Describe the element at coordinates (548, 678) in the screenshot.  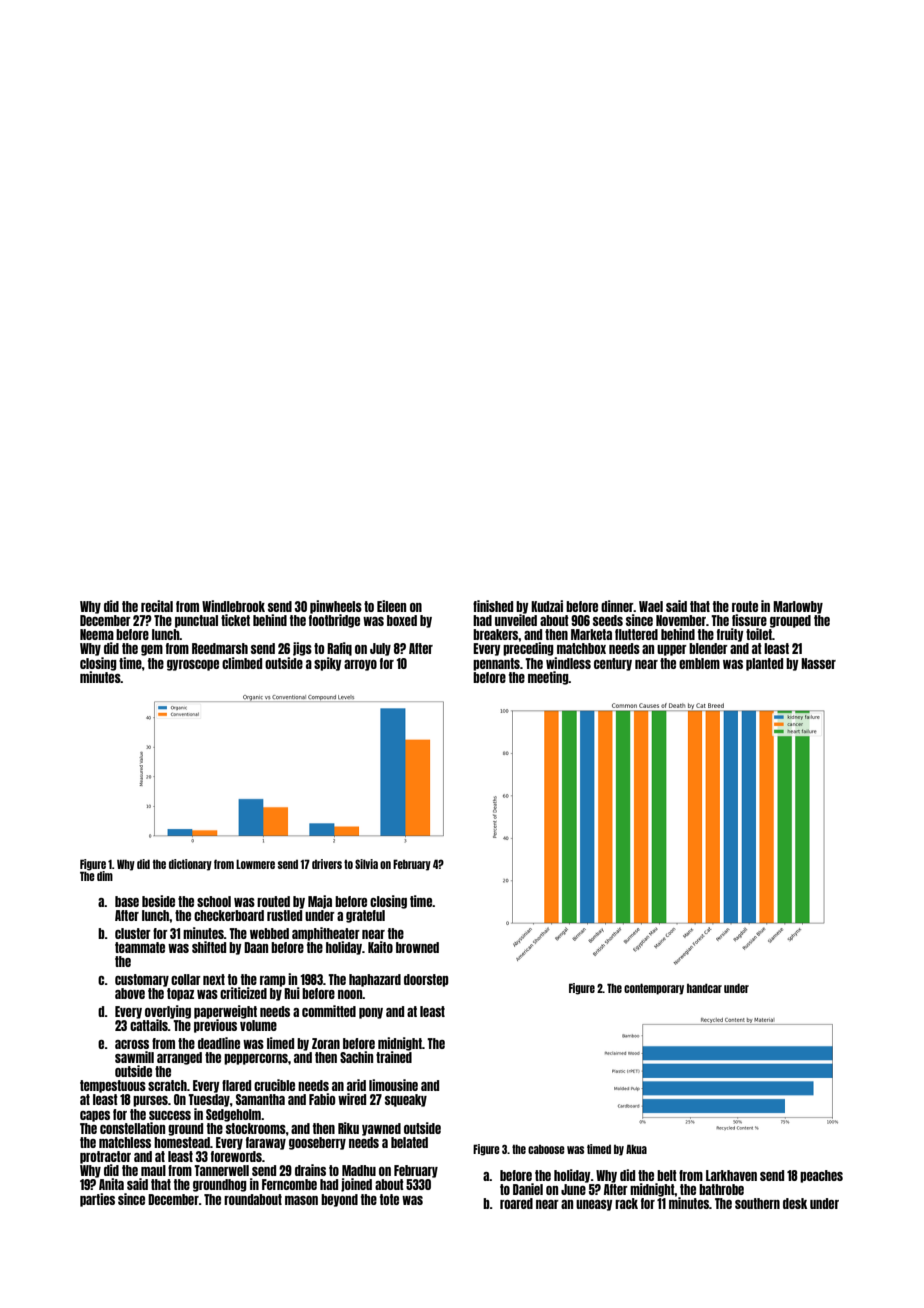
I see `meeting` at that location.
